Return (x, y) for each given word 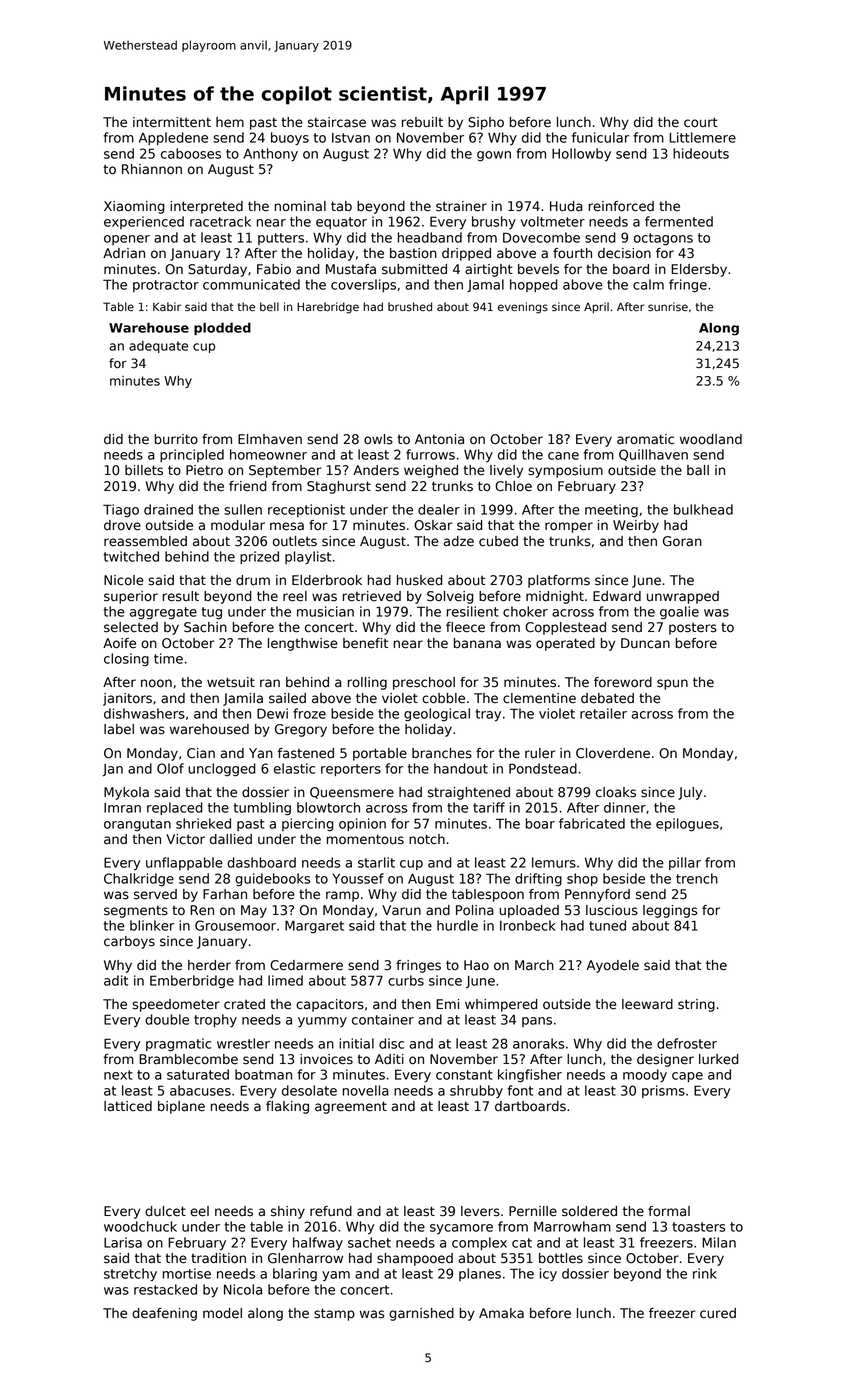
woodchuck (140, 1226)
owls (378, 439)
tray (488, 715)
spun (672, 684)
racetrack (220, 221)
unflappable (184, 863)
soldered (589, 1211)
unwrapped (683, 597)
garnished (421, 1314)
